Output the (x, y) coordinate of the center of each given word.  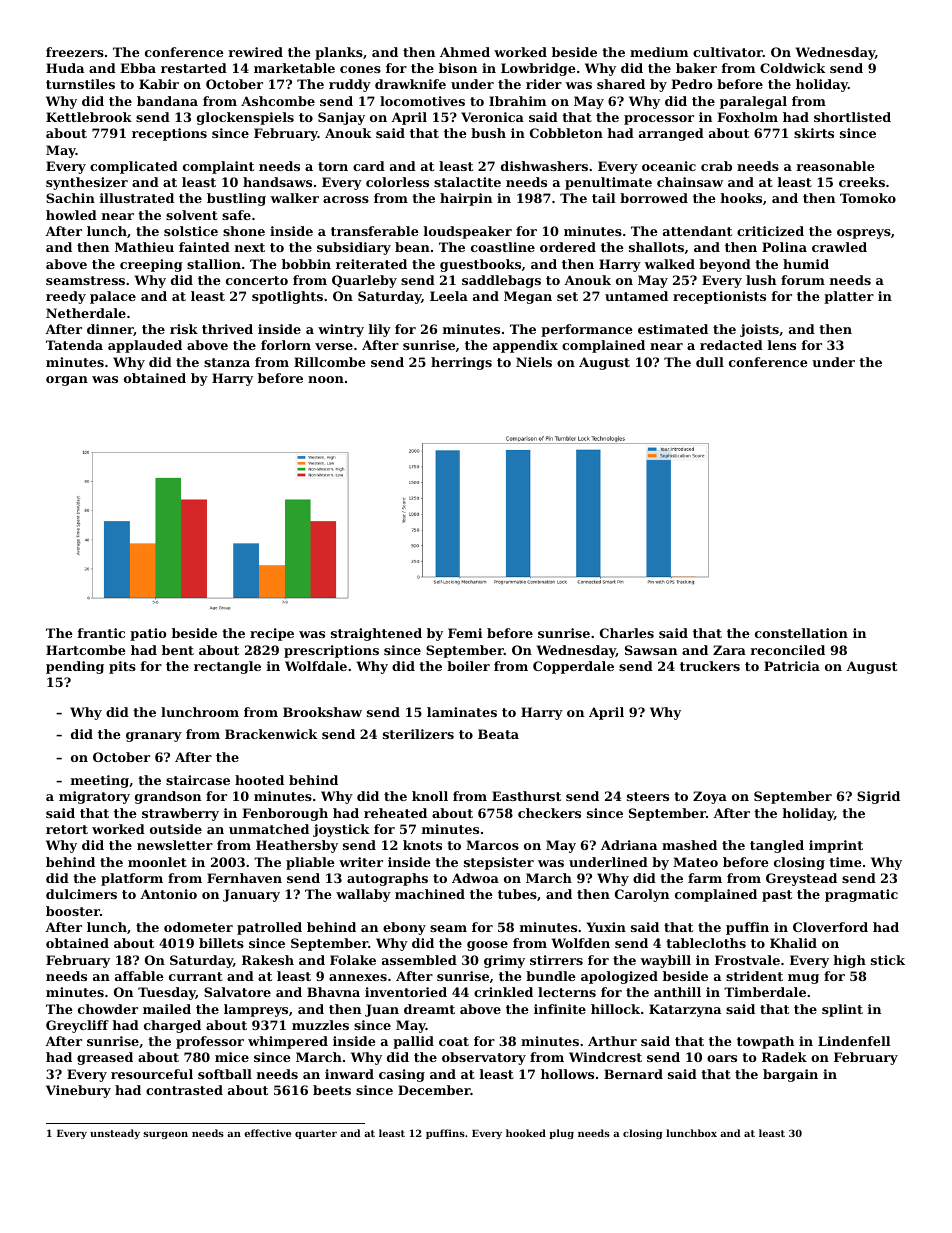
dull (710, 362)
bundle (551, 976)
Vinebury (78, 1091)
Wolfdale (316, 666)
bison (458, 68)
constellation (801, 633)
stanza (227, 362)
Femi (465, 633)
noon (326, 379)
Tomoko (868, 198)
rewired (255, 52)
